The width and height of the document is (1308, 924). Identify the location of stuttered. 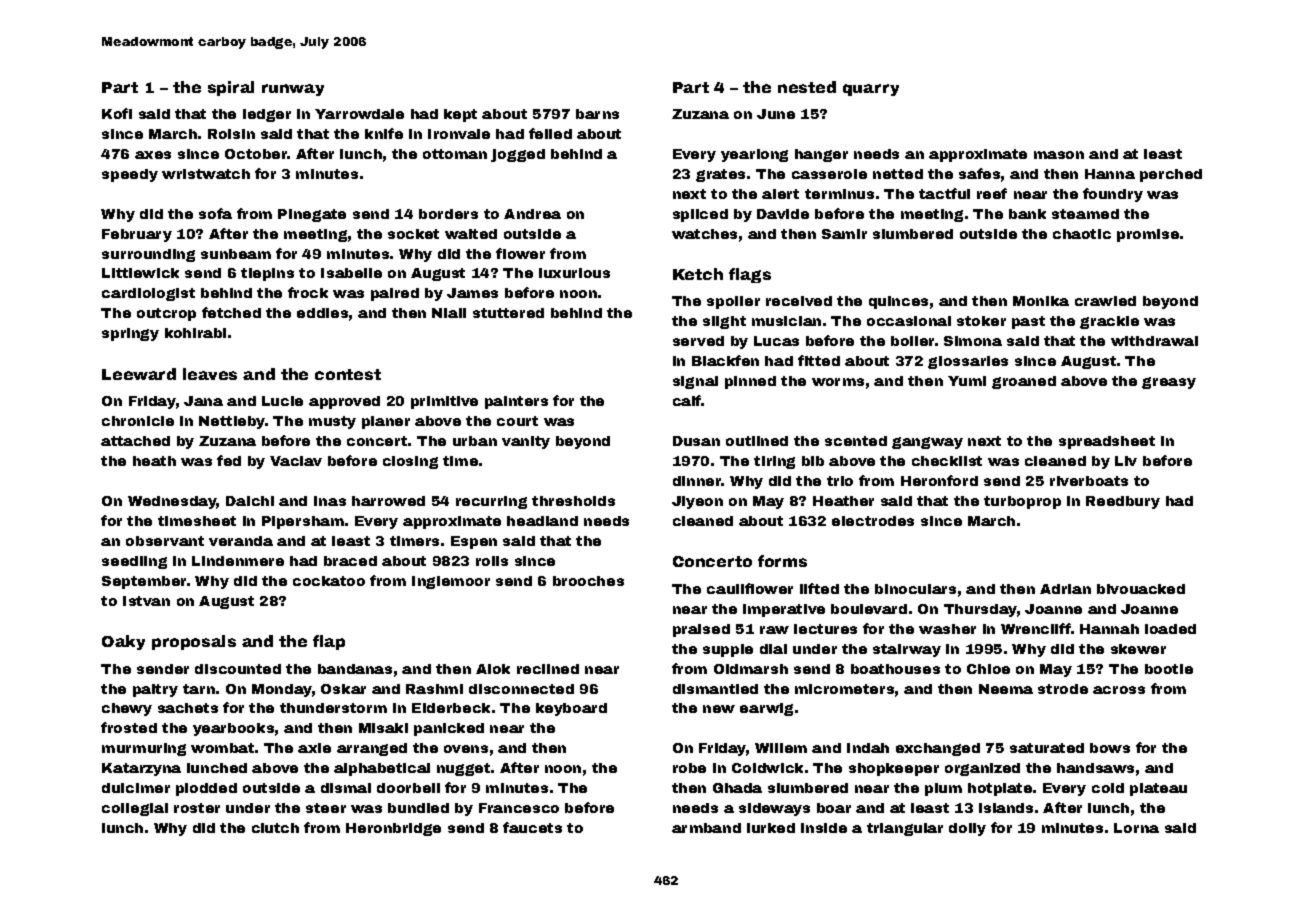
(508, 313).
